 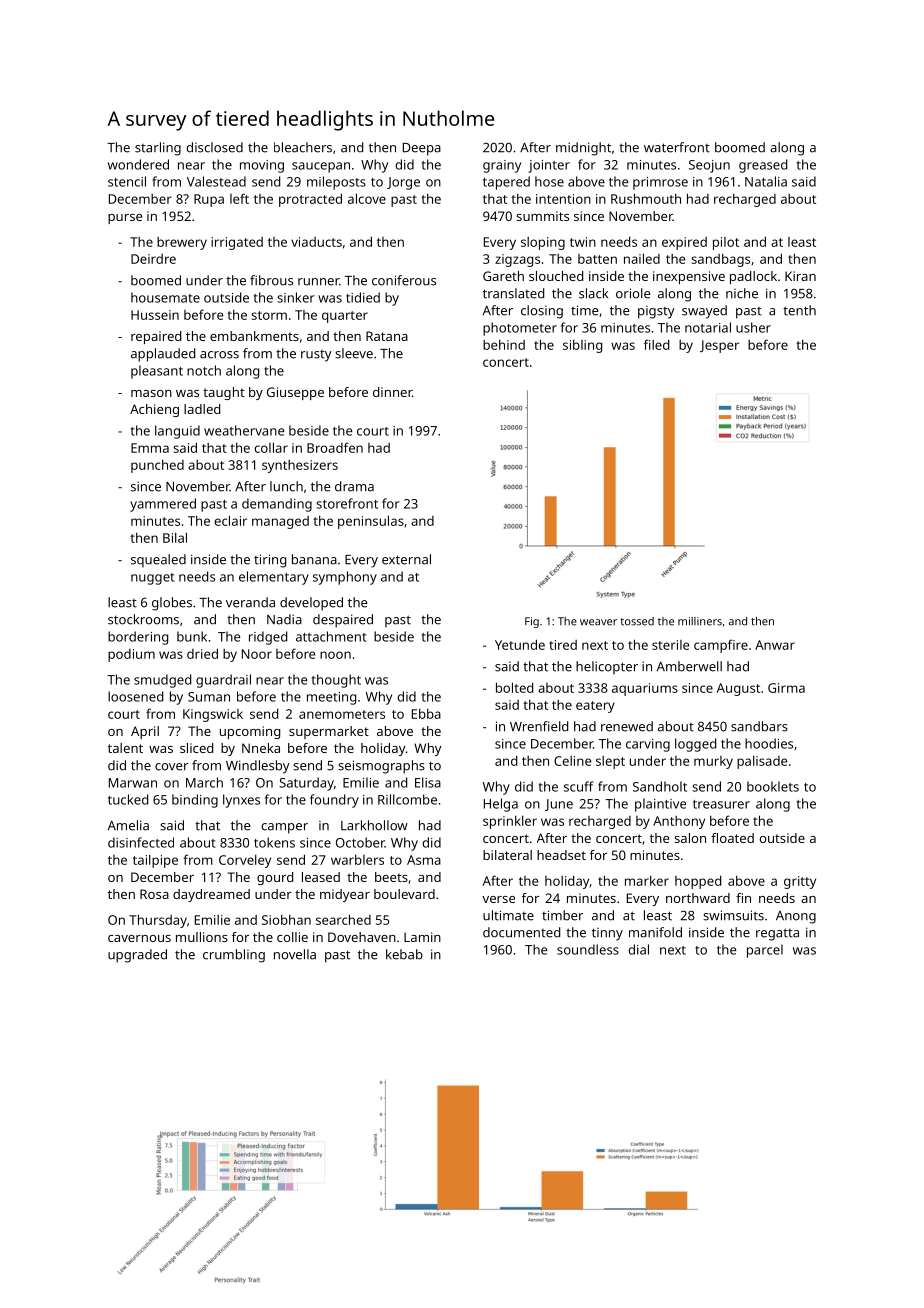 What do you see at coordinates (763, 166) in the screenshot?
I see `greased` at bounding box center [763, 166].
